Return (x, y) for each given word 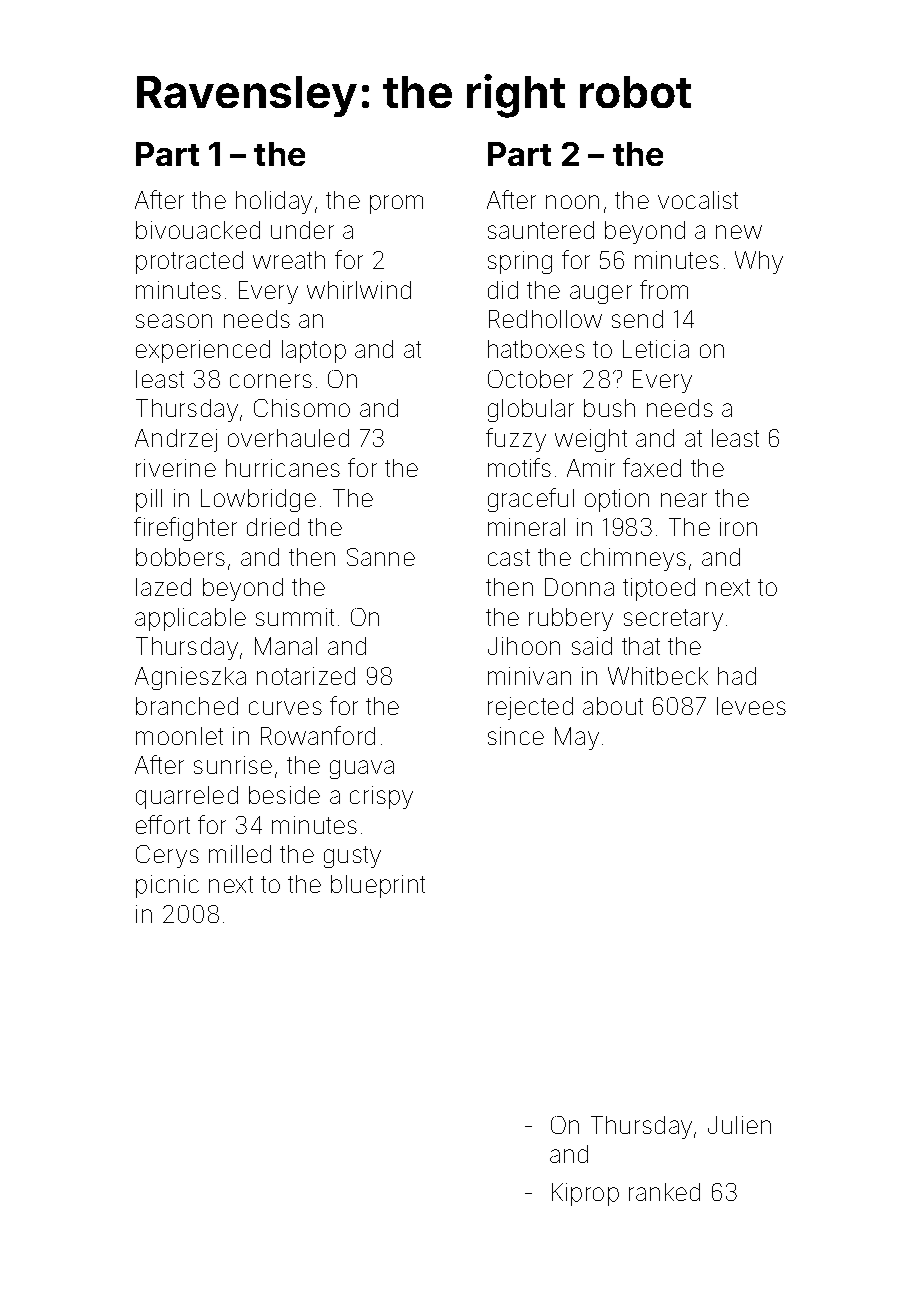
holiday (274, 202)
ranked (664, 1192)
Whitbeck (658, 676)
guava (362, 769)
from (664, 289)
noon (572, 202)
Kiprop (585, 1194)
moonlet (179, 736)
